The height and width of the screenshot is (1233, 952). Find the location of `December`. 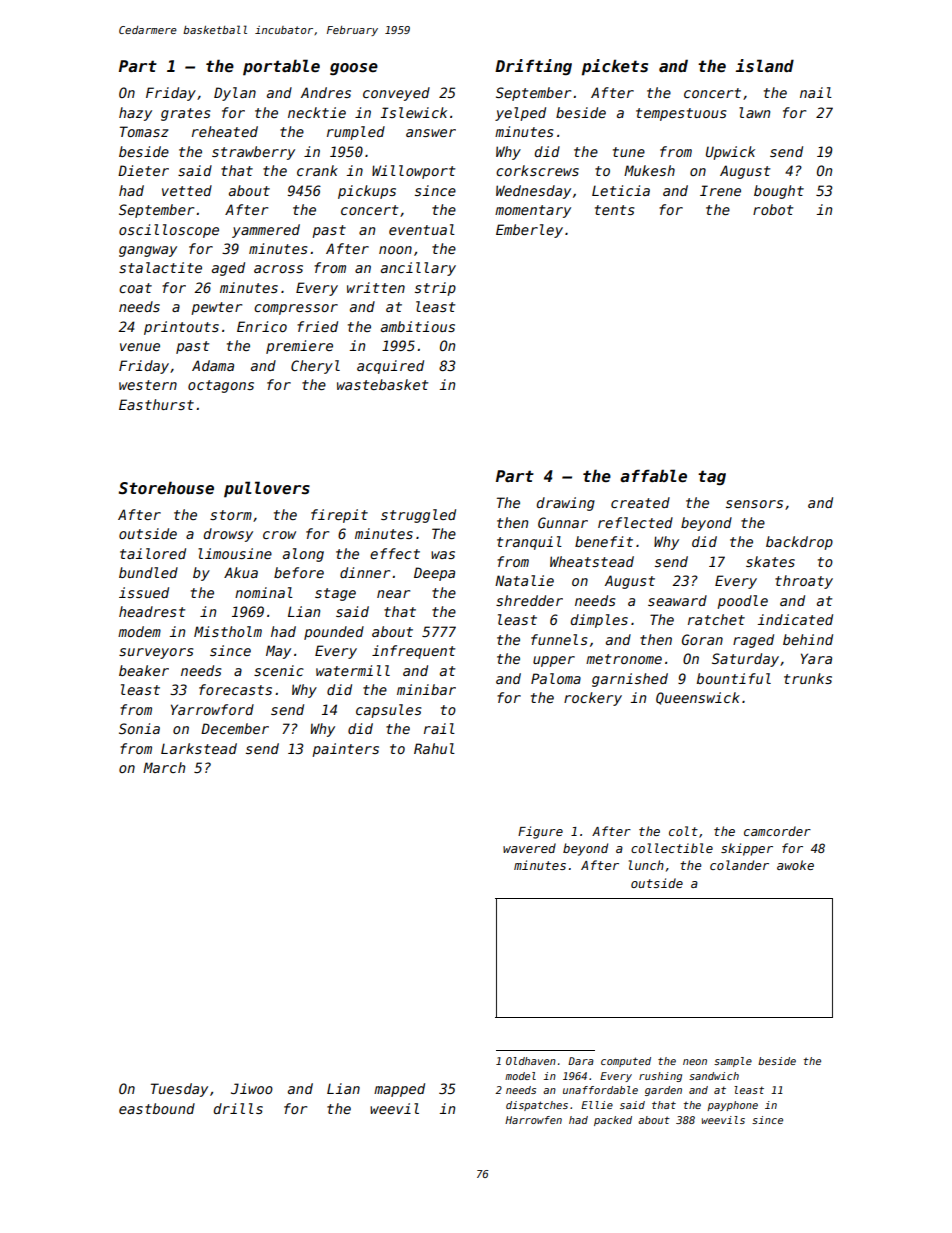

December is located at coordinates (235, 728).
